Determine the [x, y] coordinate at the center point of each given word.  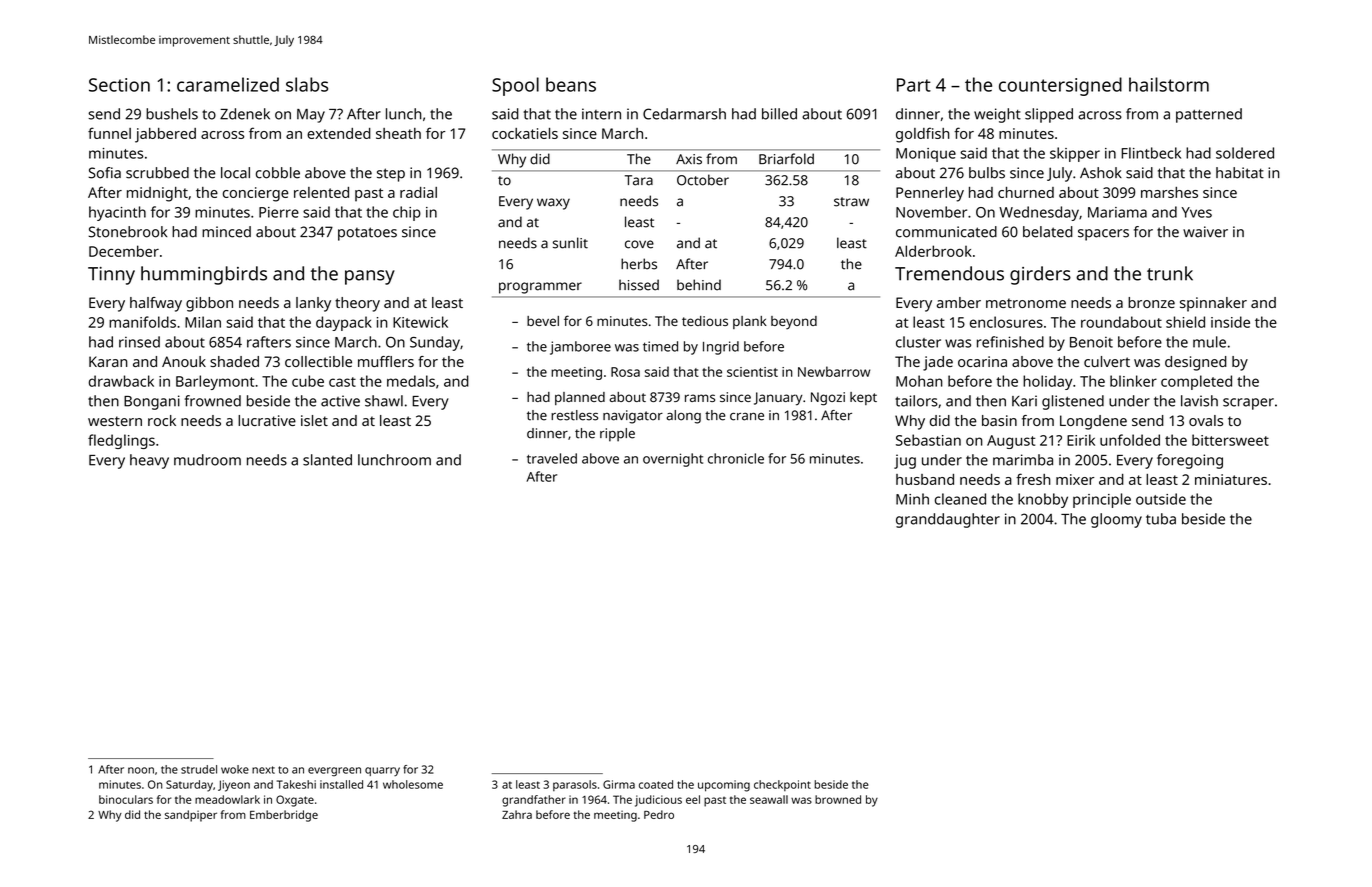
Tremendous [949, 273]
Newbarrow [834, 371]
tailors [916, 401]
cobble [278, 173]
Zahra [517, 814]
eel [693, 799]
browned [838, 799]
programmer [540, 288]
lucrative [267, 420]
